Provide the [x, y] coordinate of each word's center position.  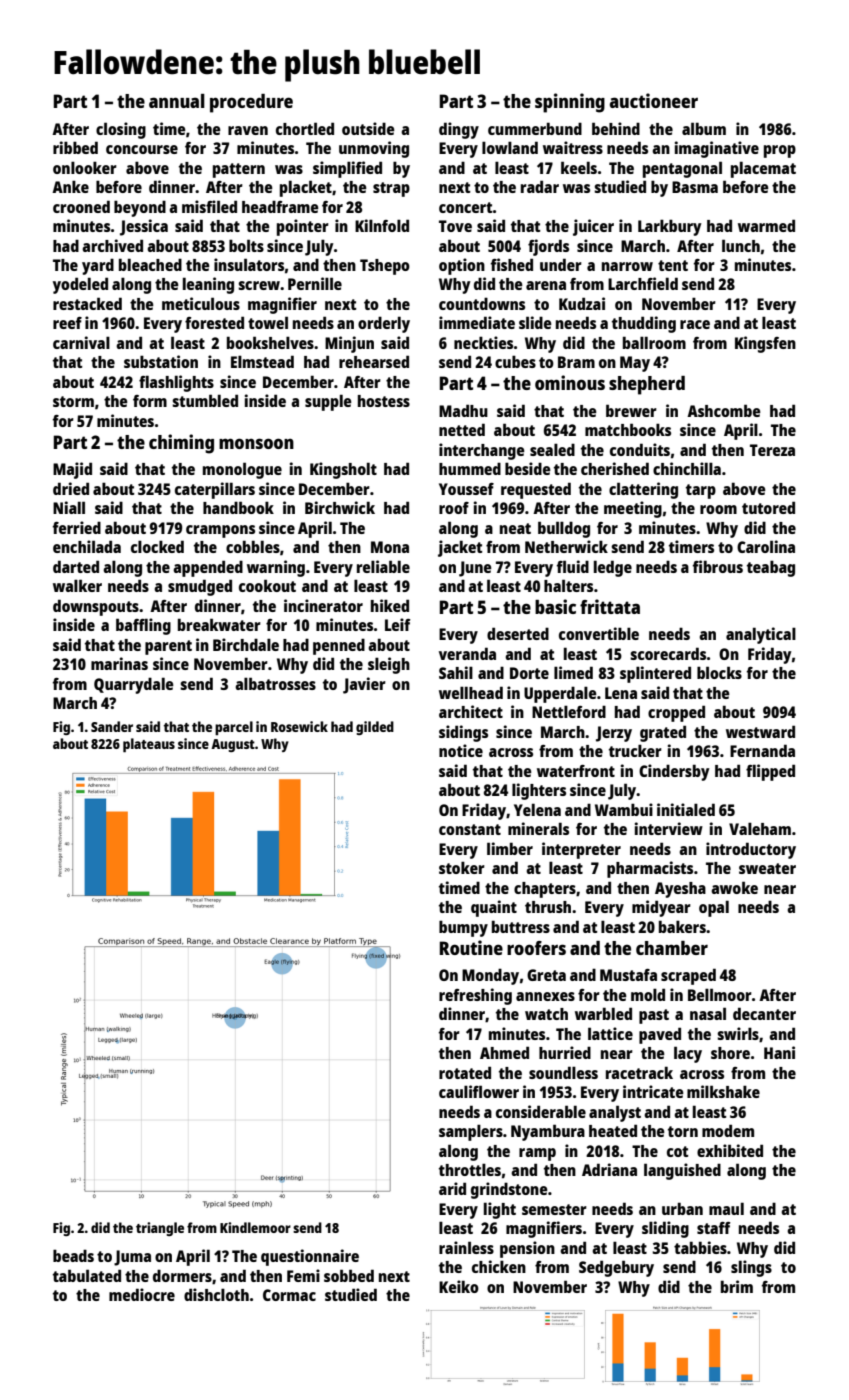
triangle [160, 1229]
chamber [672, 948]
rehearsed [374, 361]
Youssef [466, 489]
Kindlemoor [255, 1227]
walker [77, 585]
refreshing [475, 996]
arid [452, 1188]
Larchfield [643, 283]
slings [751, 1268]
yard [98, 266]
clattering [643, 490]
